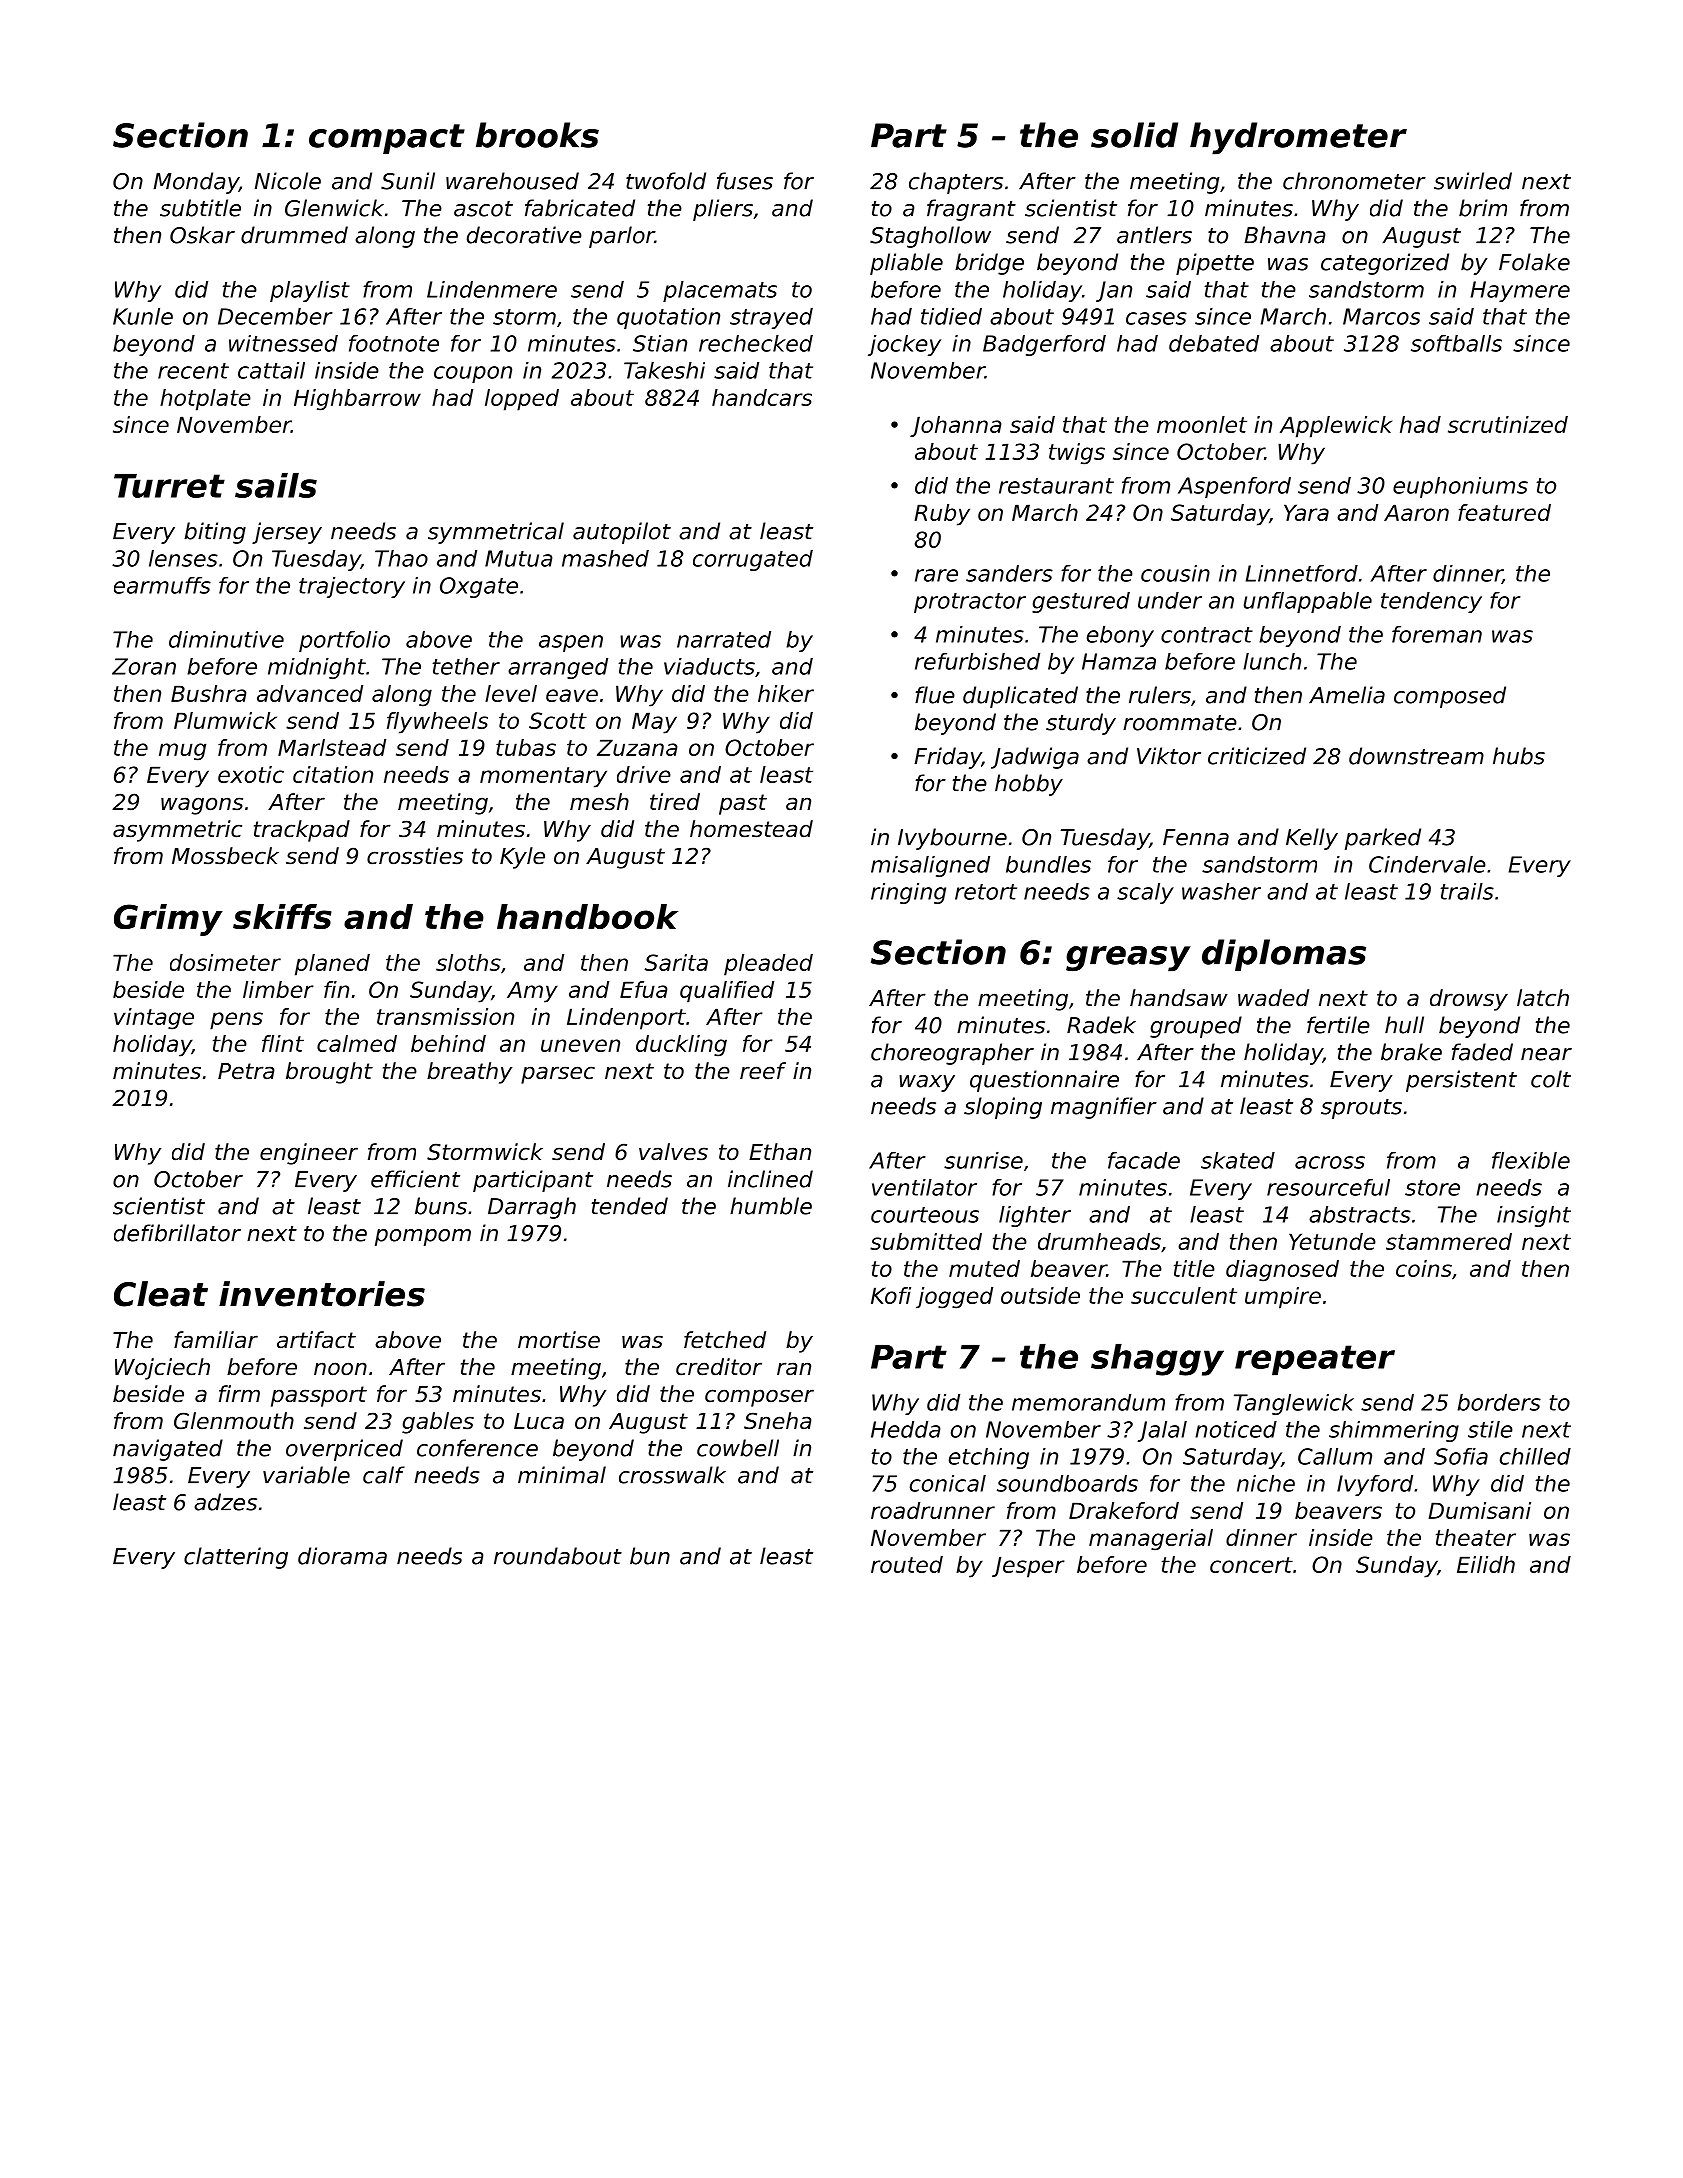 The image size is (1683, 2178). I want to click on tidied, so click(951, 316).
